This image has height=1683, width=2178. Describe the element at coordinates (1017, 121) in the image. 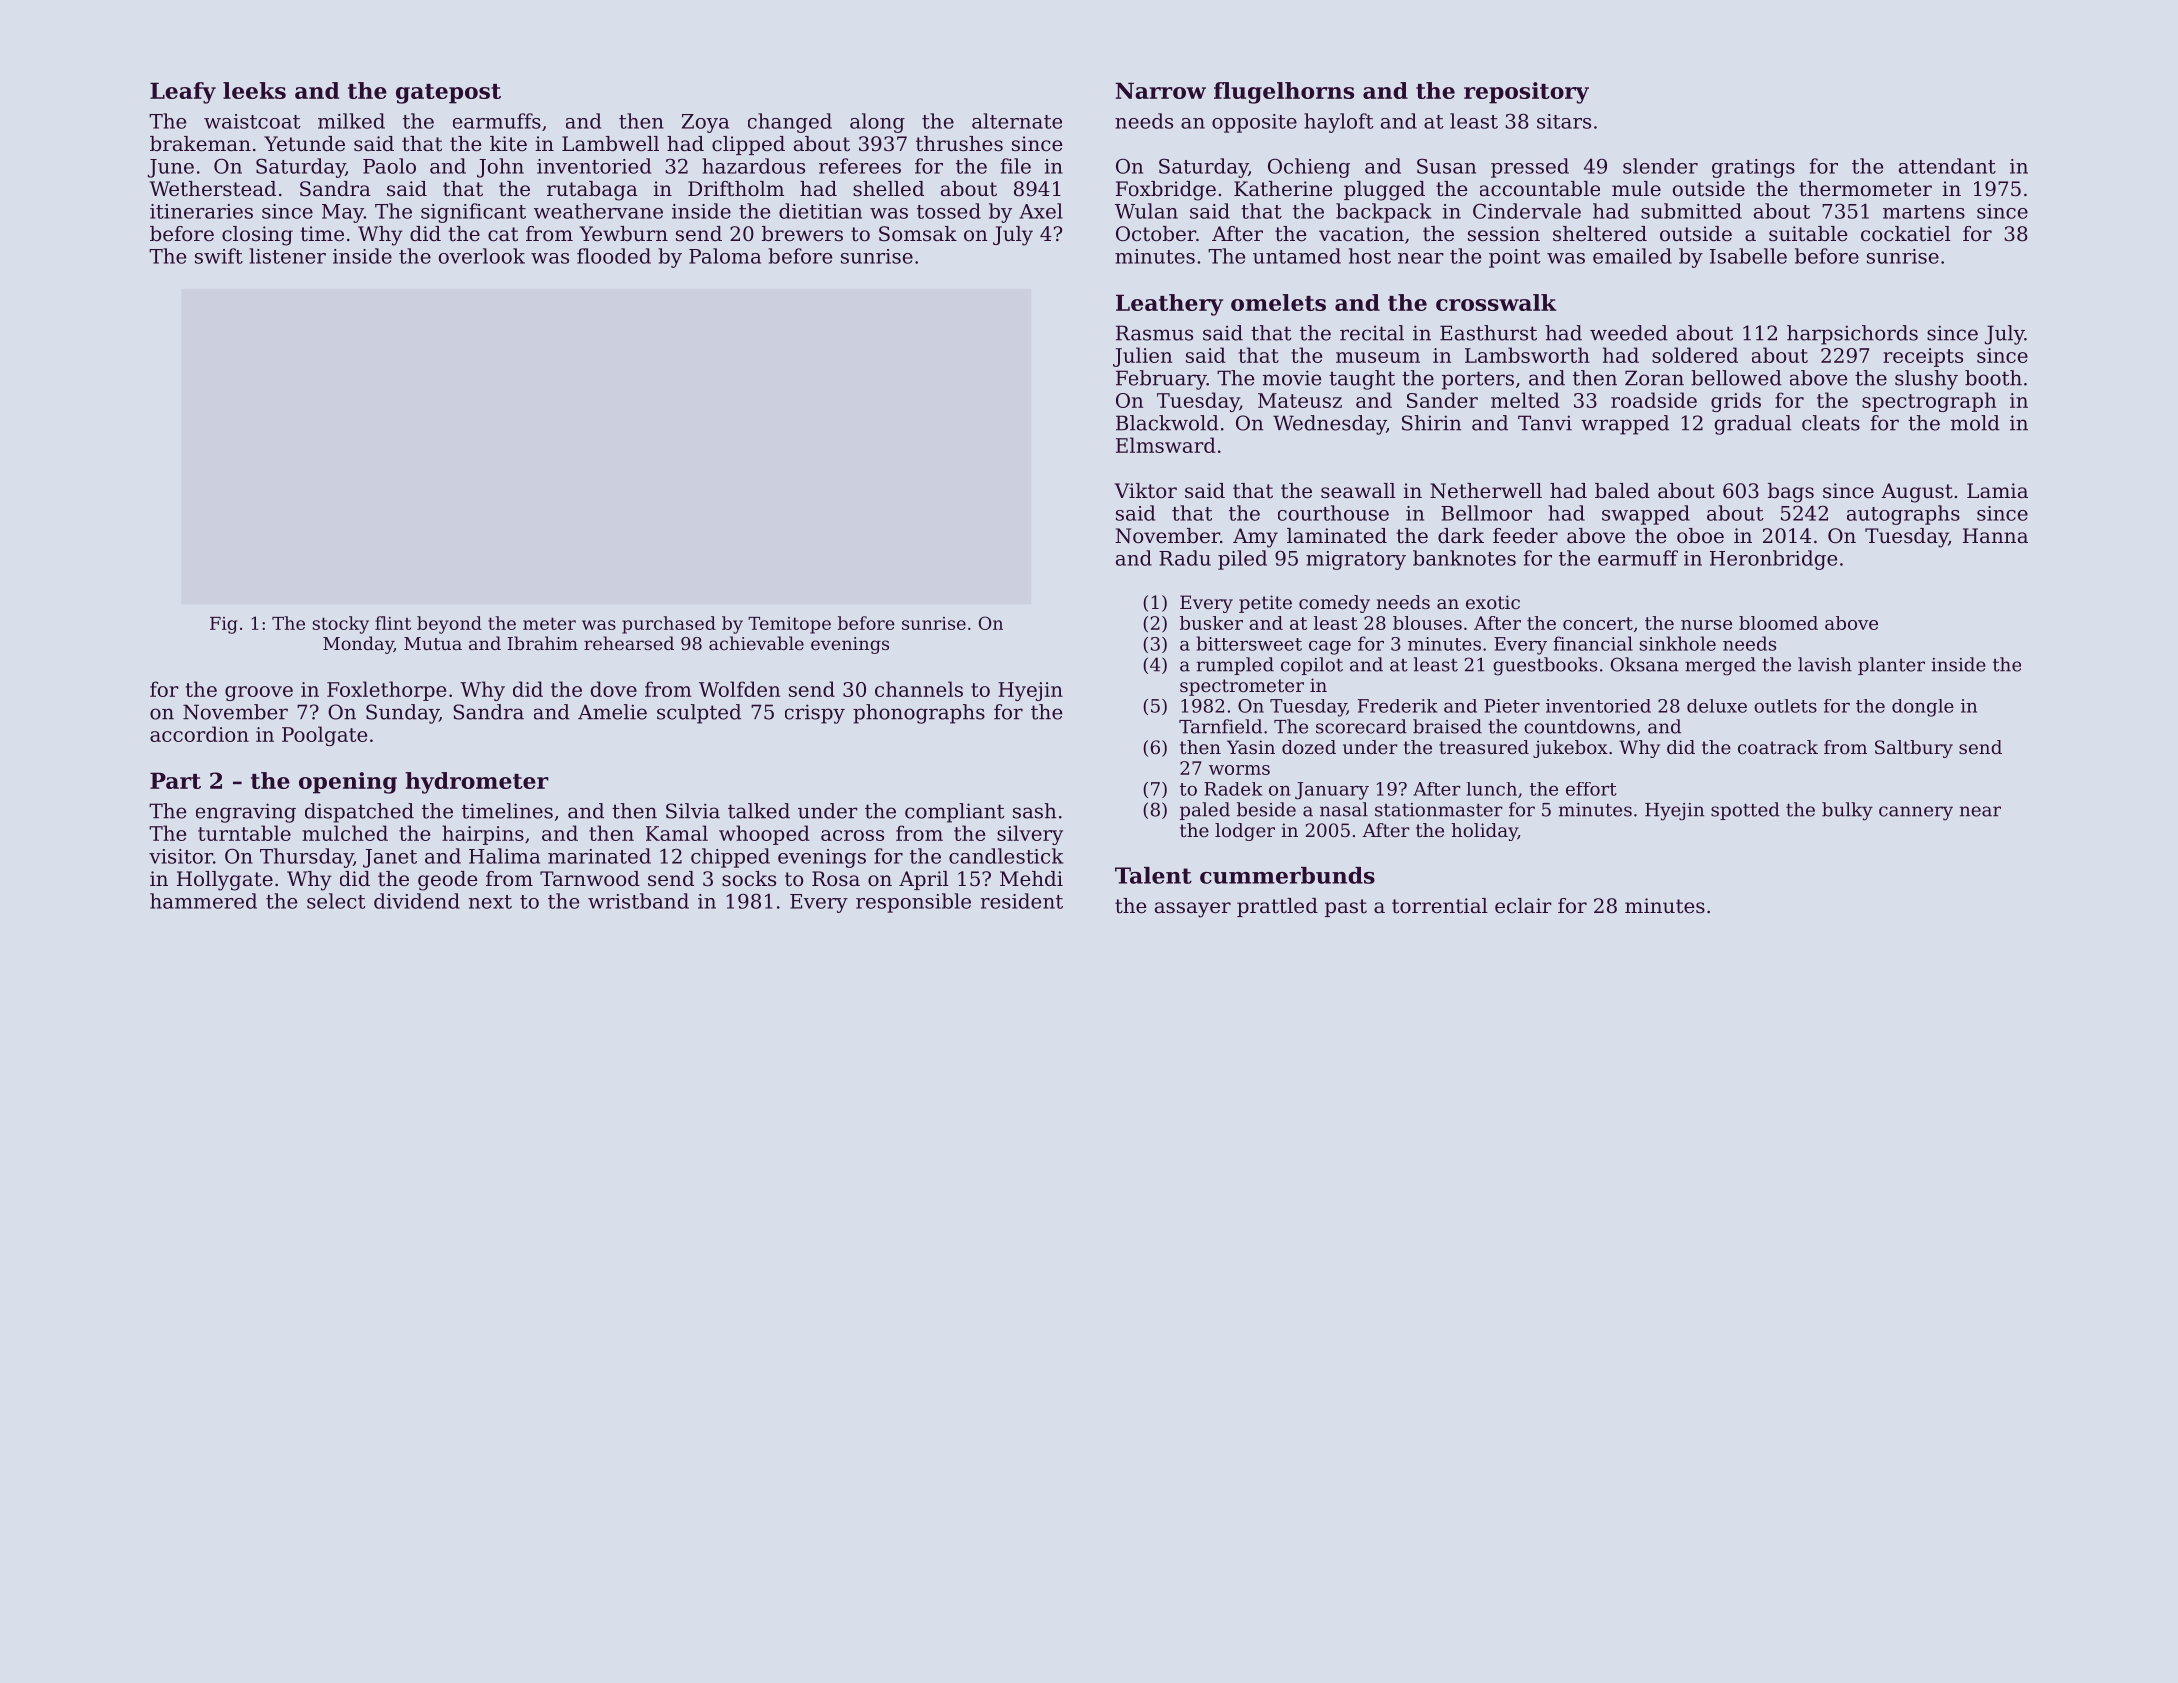

I see `alternate` at that location.
